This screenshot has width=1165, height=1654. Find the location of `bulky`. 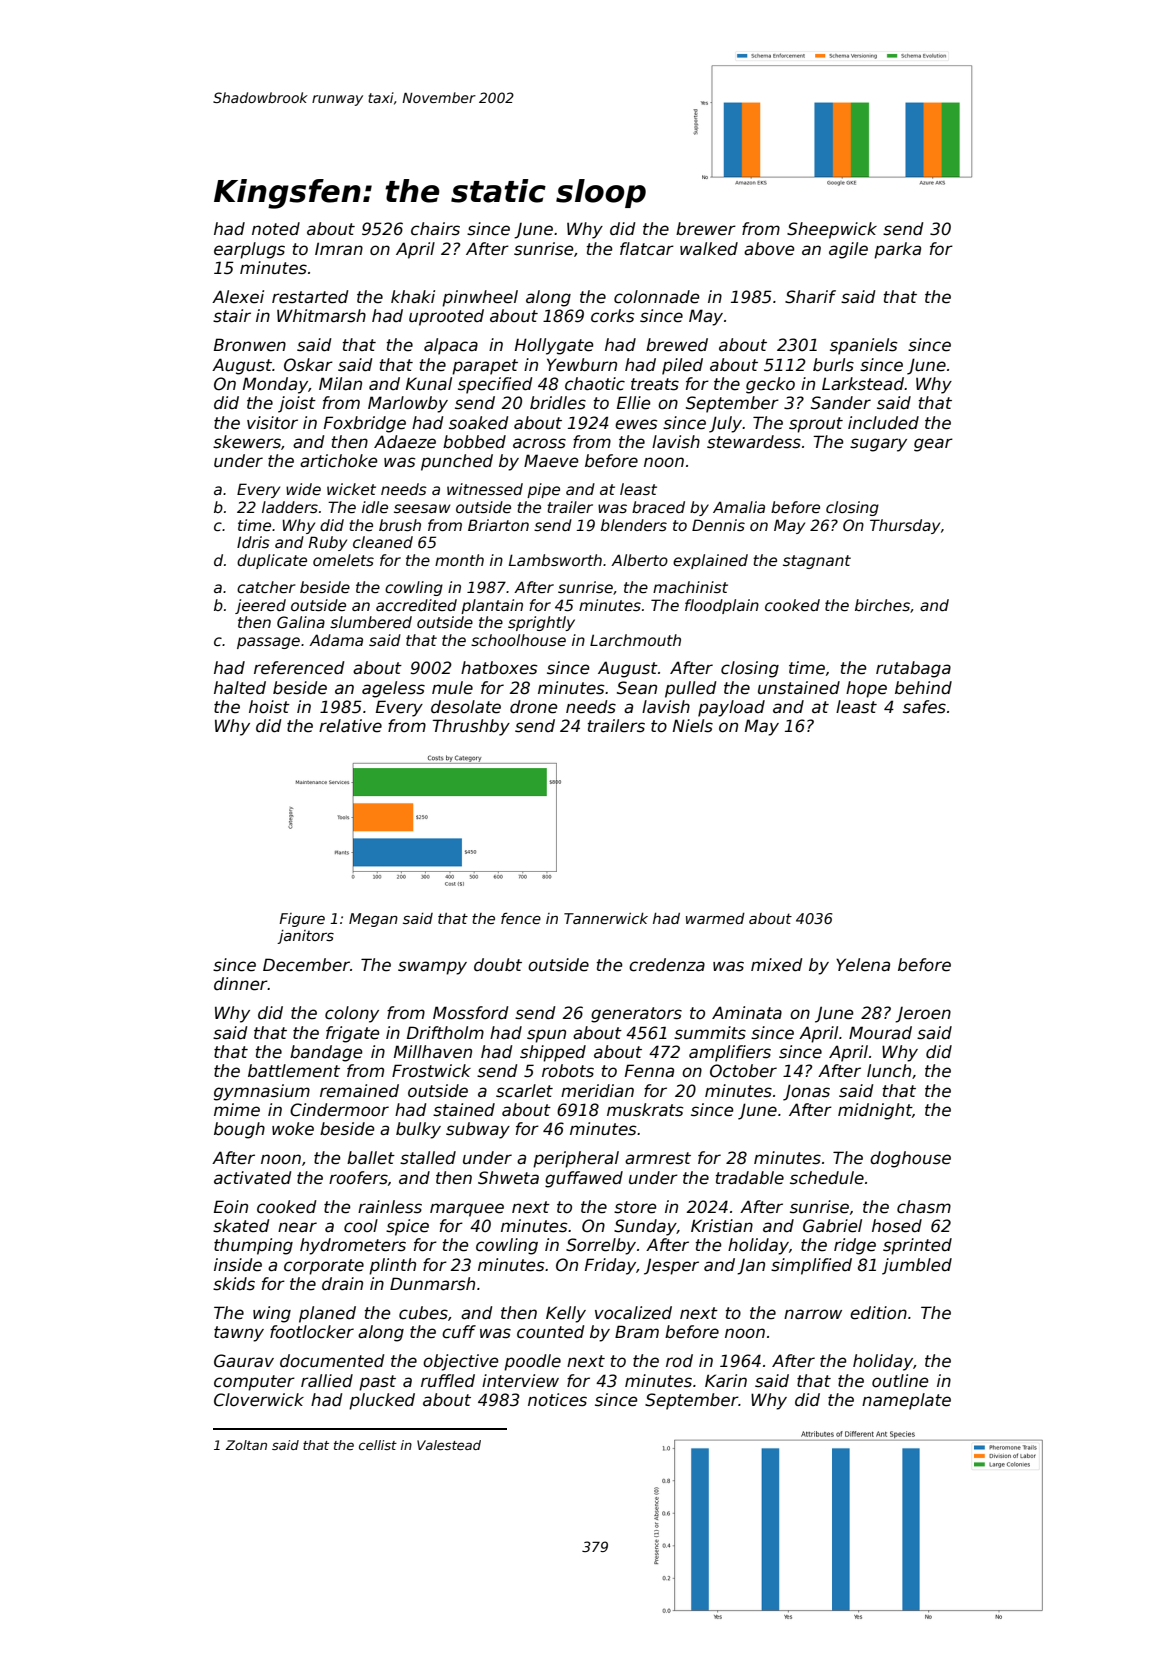

bulky is located at coordinates (418, 1130).
